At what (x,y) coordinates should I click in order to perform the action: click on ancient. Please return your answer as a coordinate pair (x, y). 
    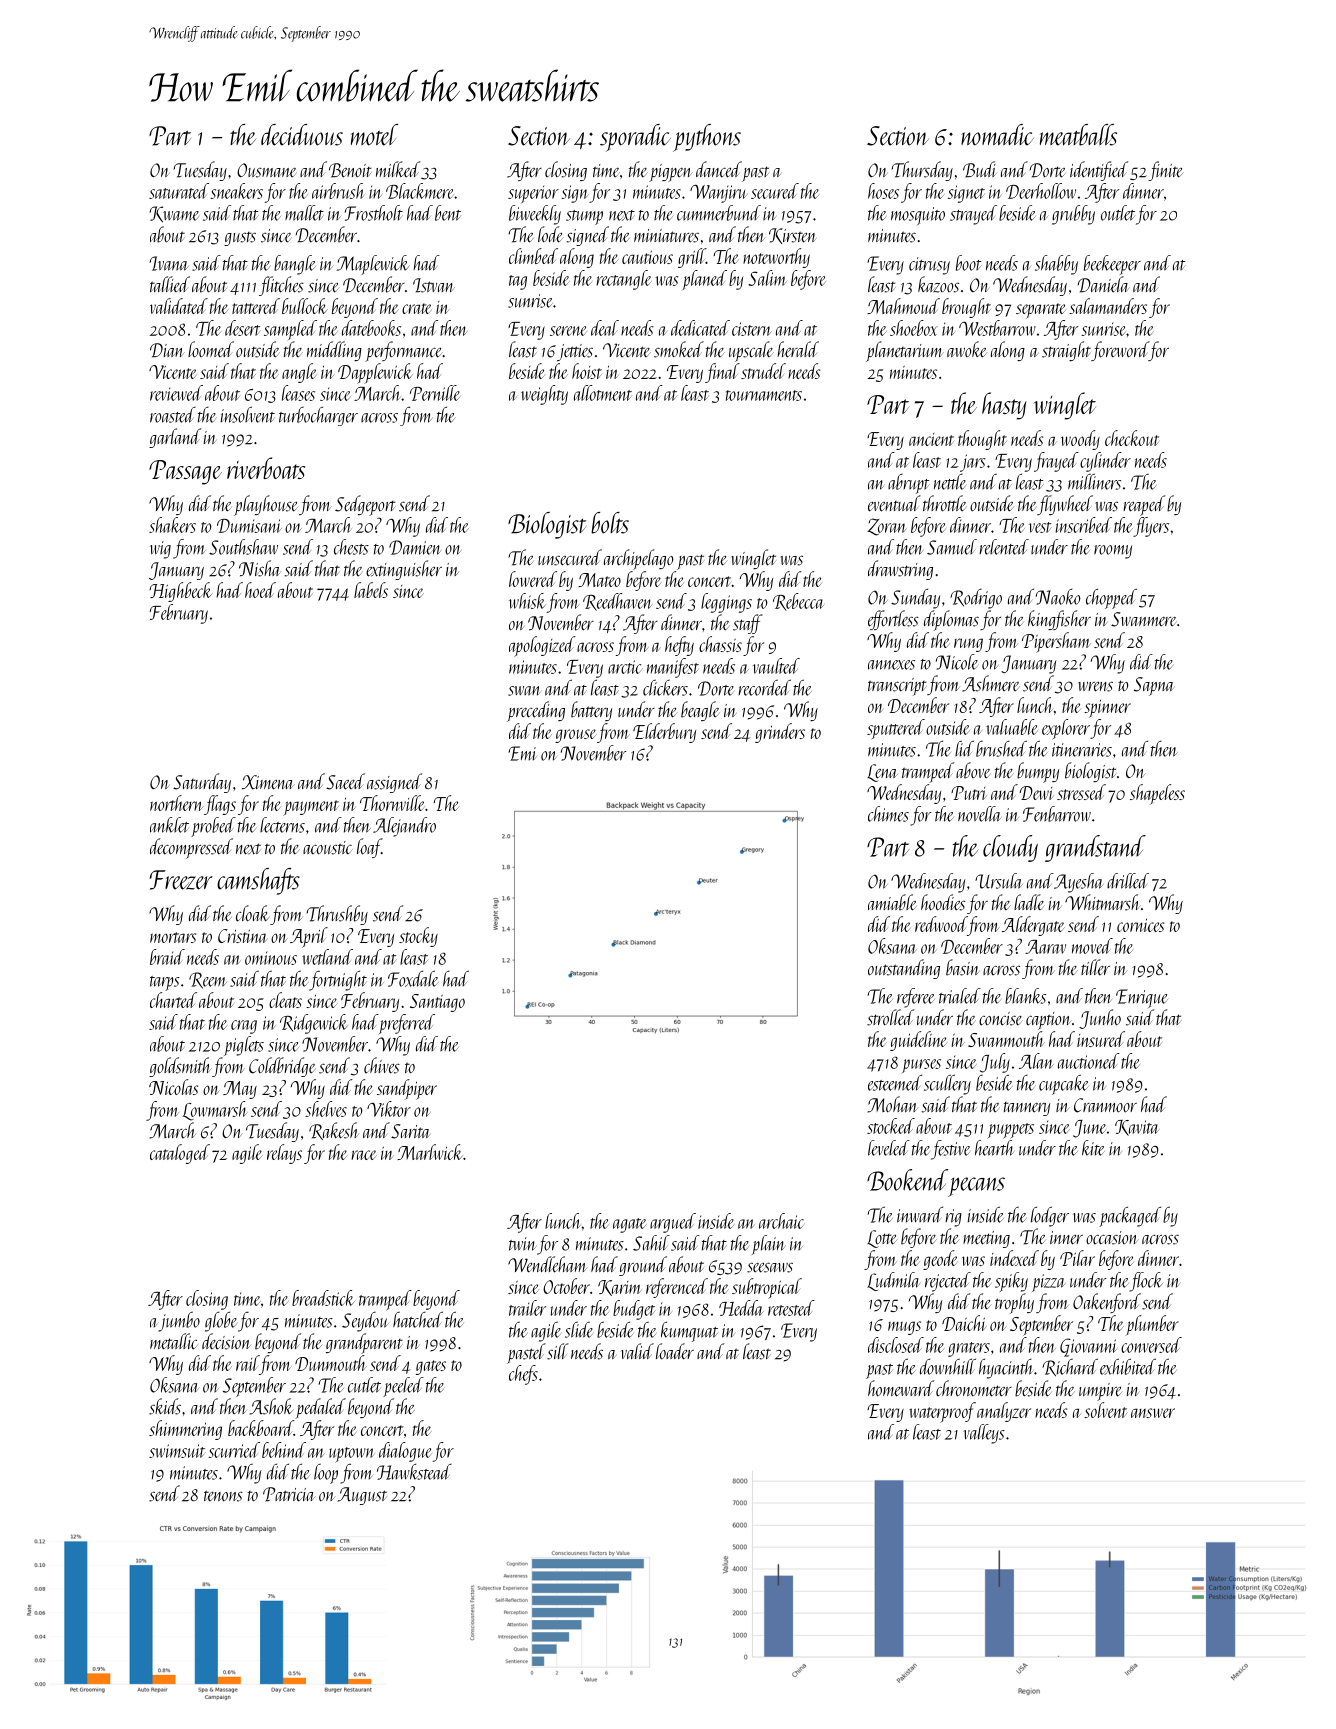
    Looking at the image, I should click on (931, 439).
